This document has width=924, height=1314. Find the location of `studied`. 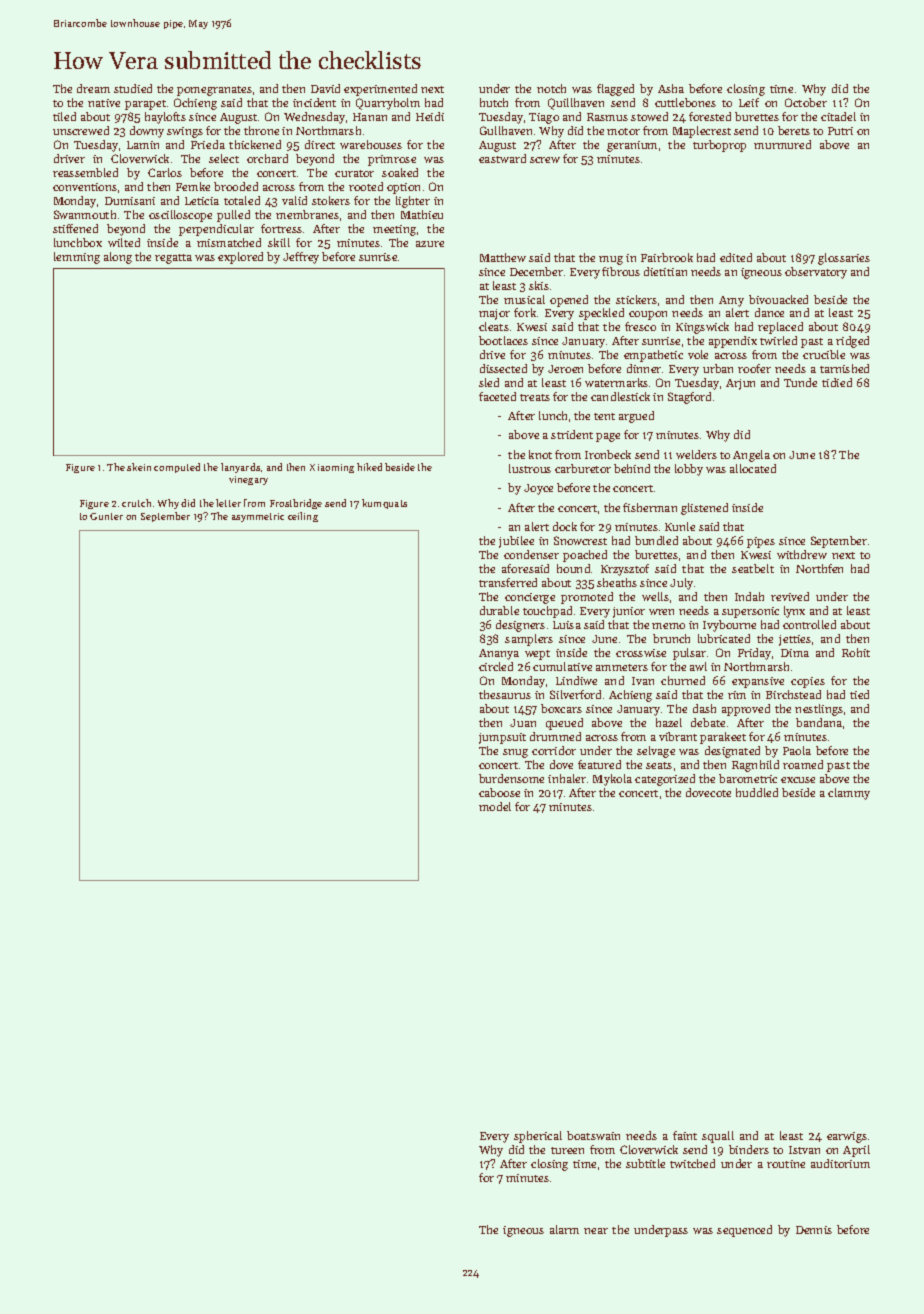

studied is located at coordinates (133, 88).
